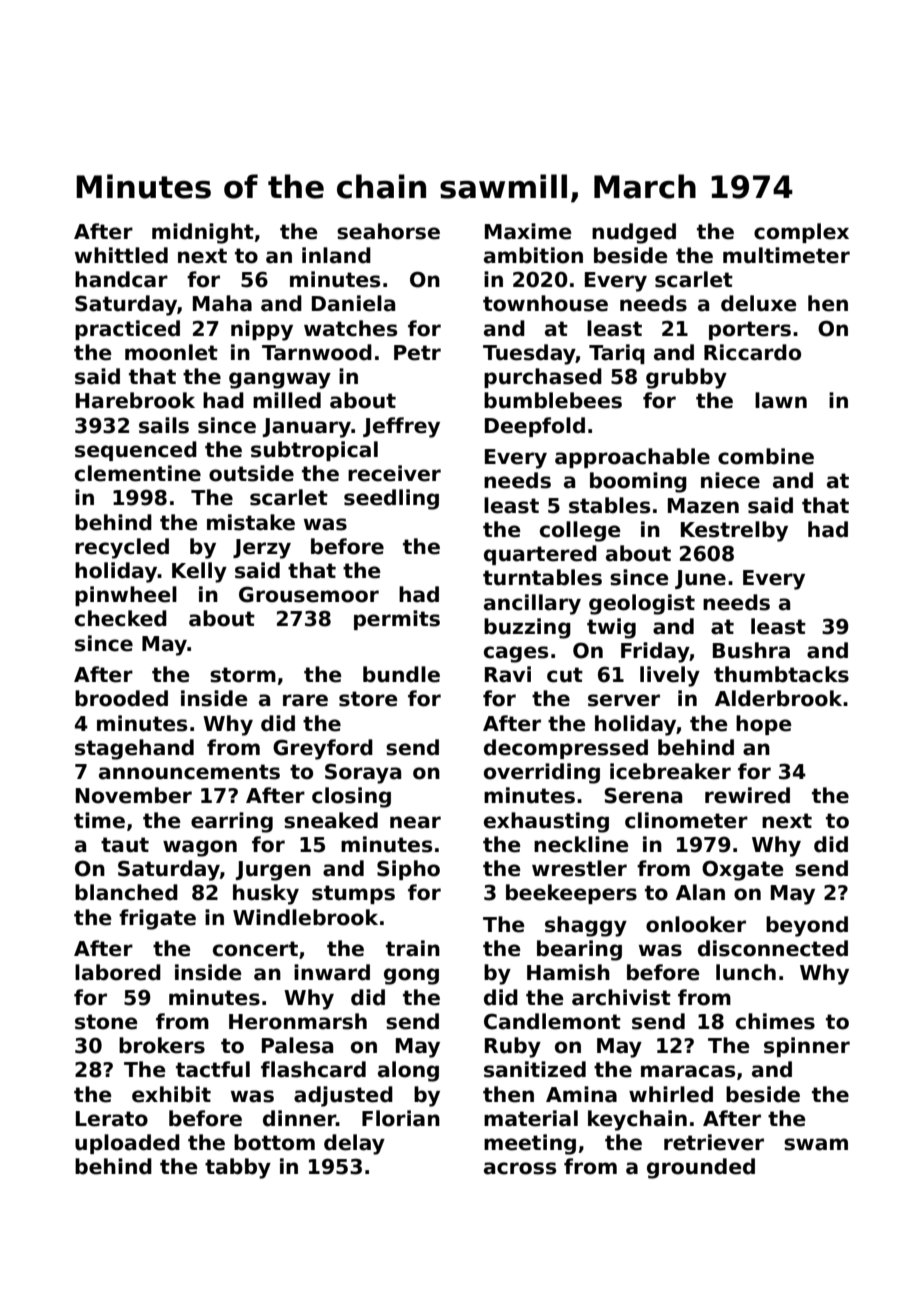  I want to click on uploaded, so click(127, 1144).
